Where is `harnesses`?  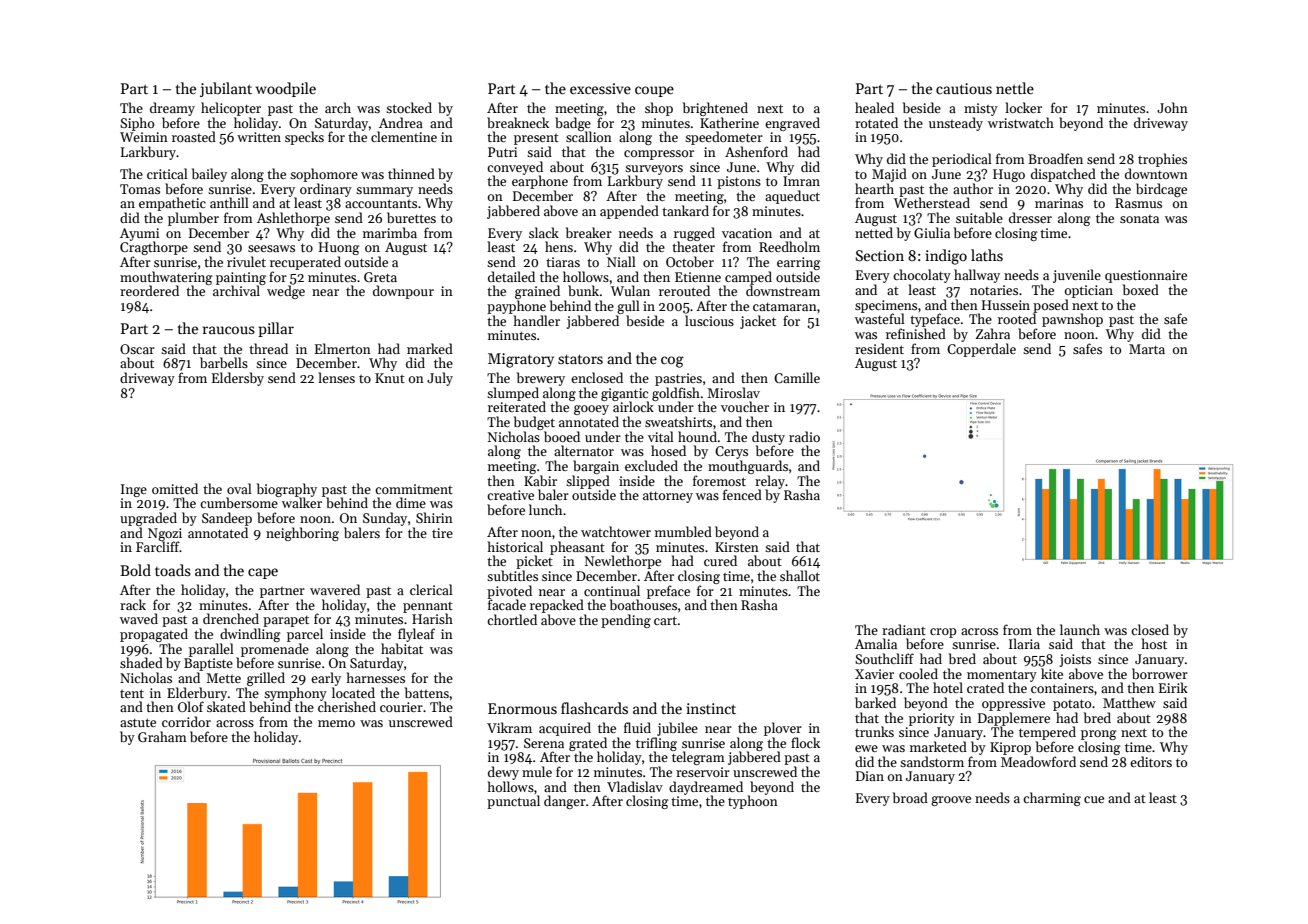 harnesses is located at coordinates (376, 677).
